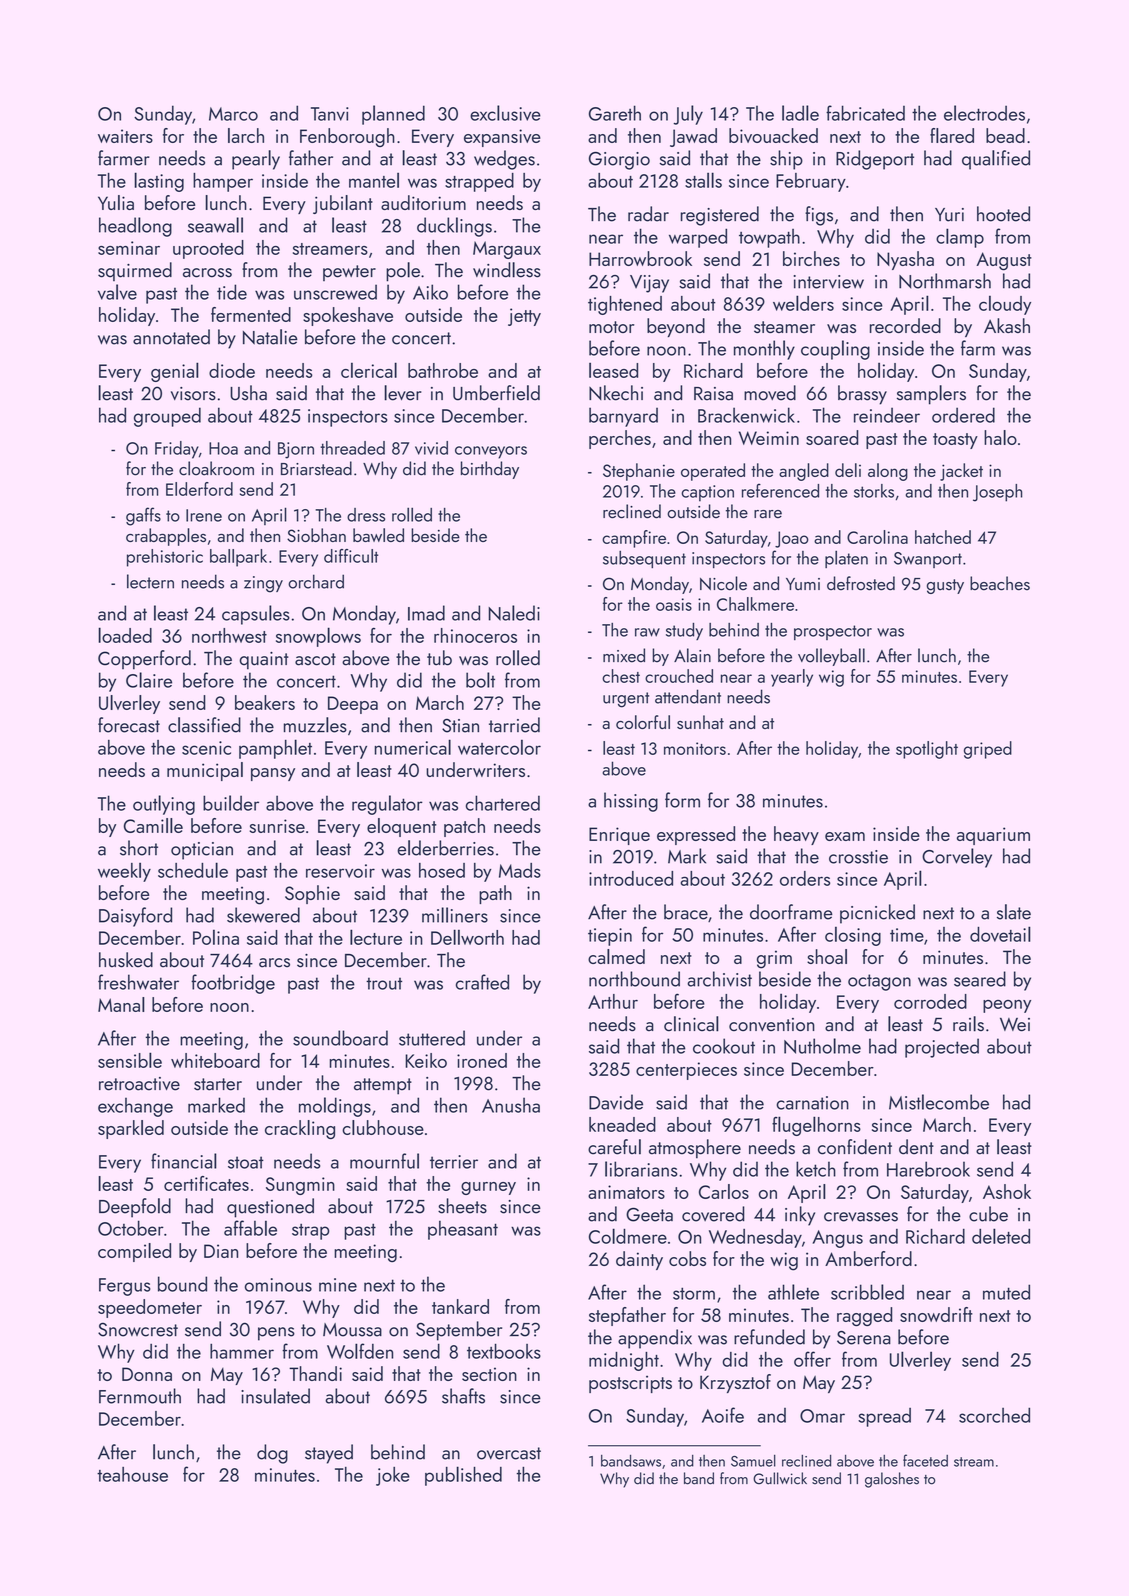  What do you see at coordinates (276, 1334) in the screenshot?
I see `pens` at bounding box center [276, 1334].
